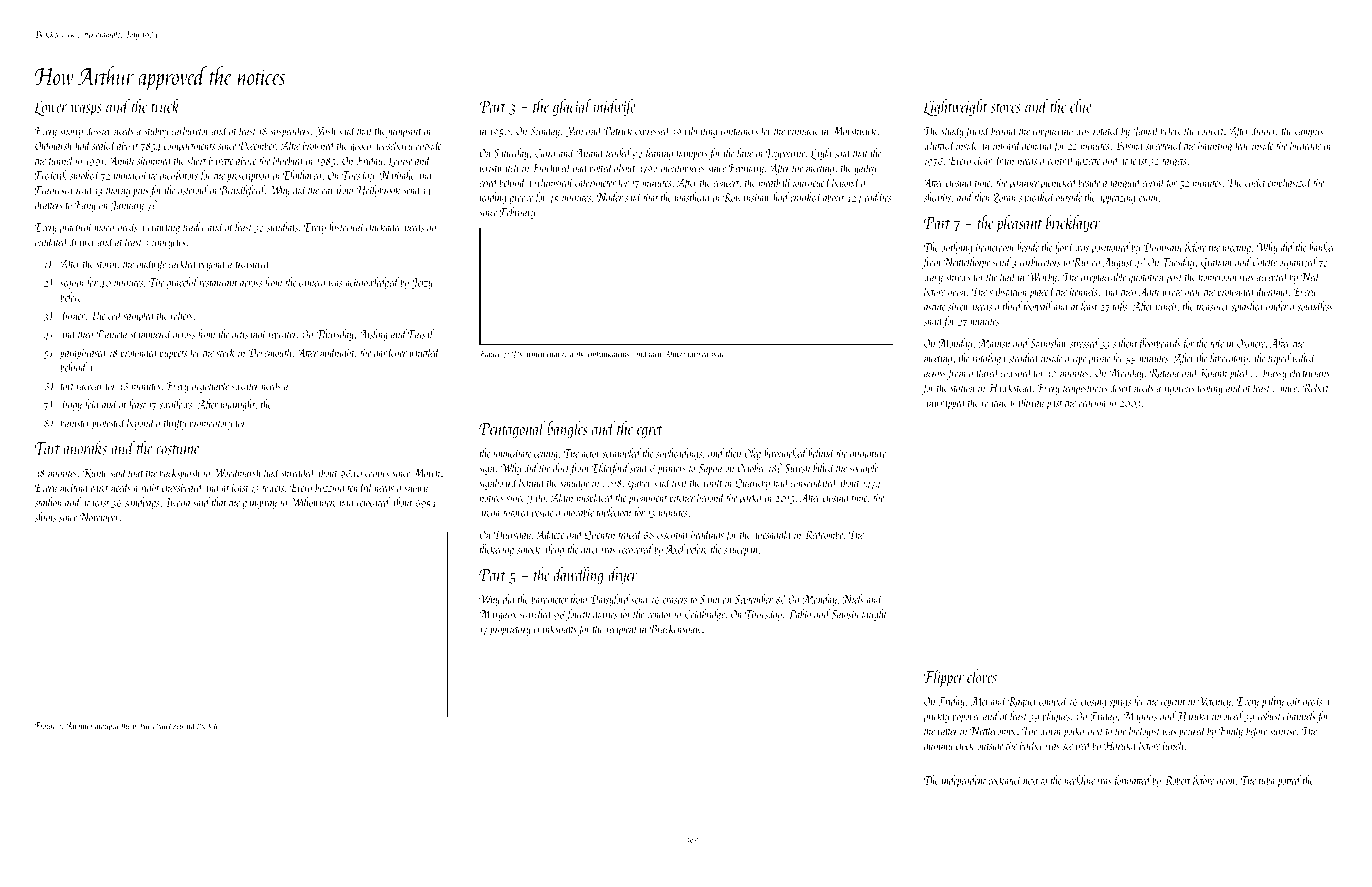  Describe the element at coordinates (1310, 372) in the screenshot. I see `electricians` at that location.
